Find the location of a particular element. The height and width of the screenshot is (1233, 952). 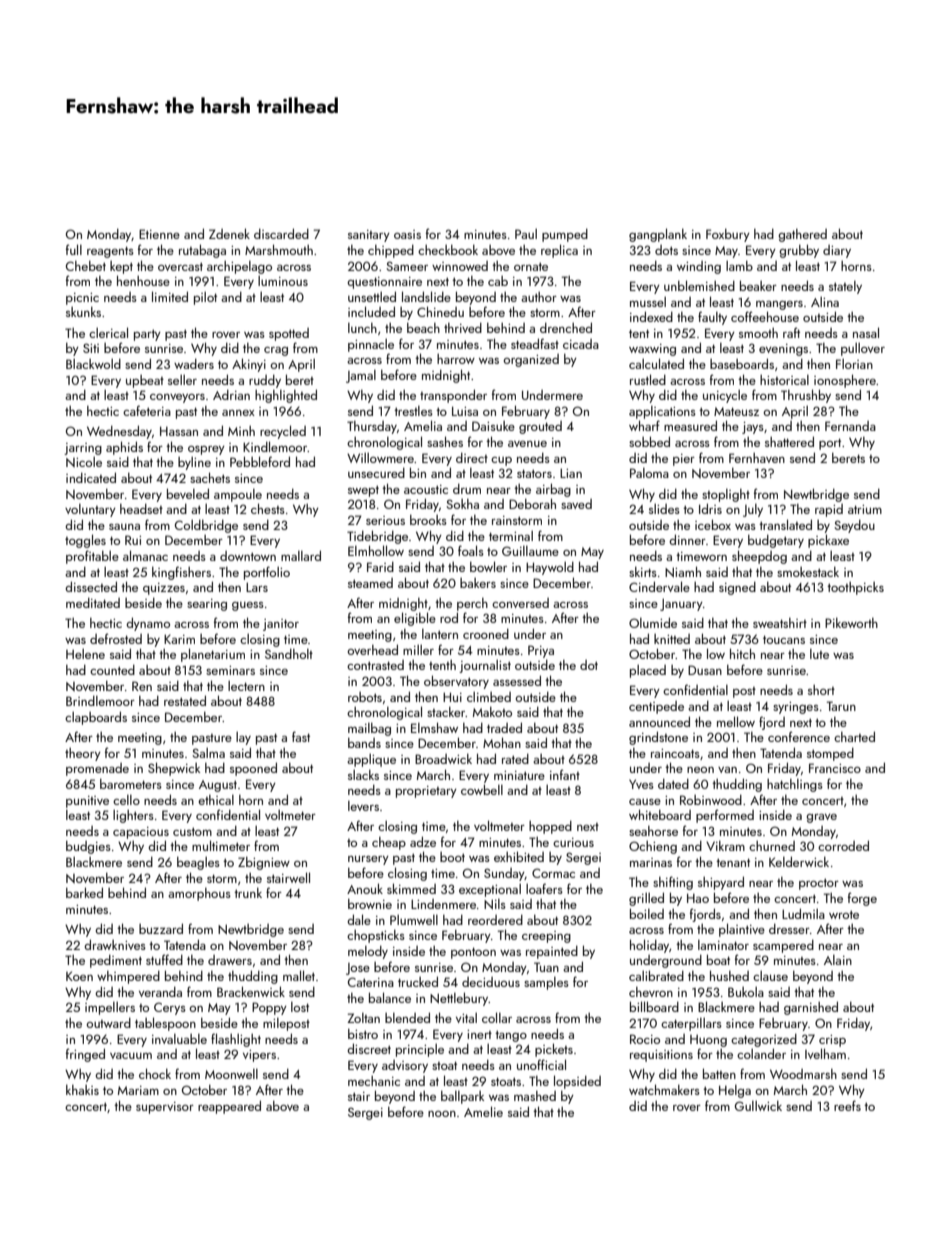

signed is located at coordinates (737, 588).
